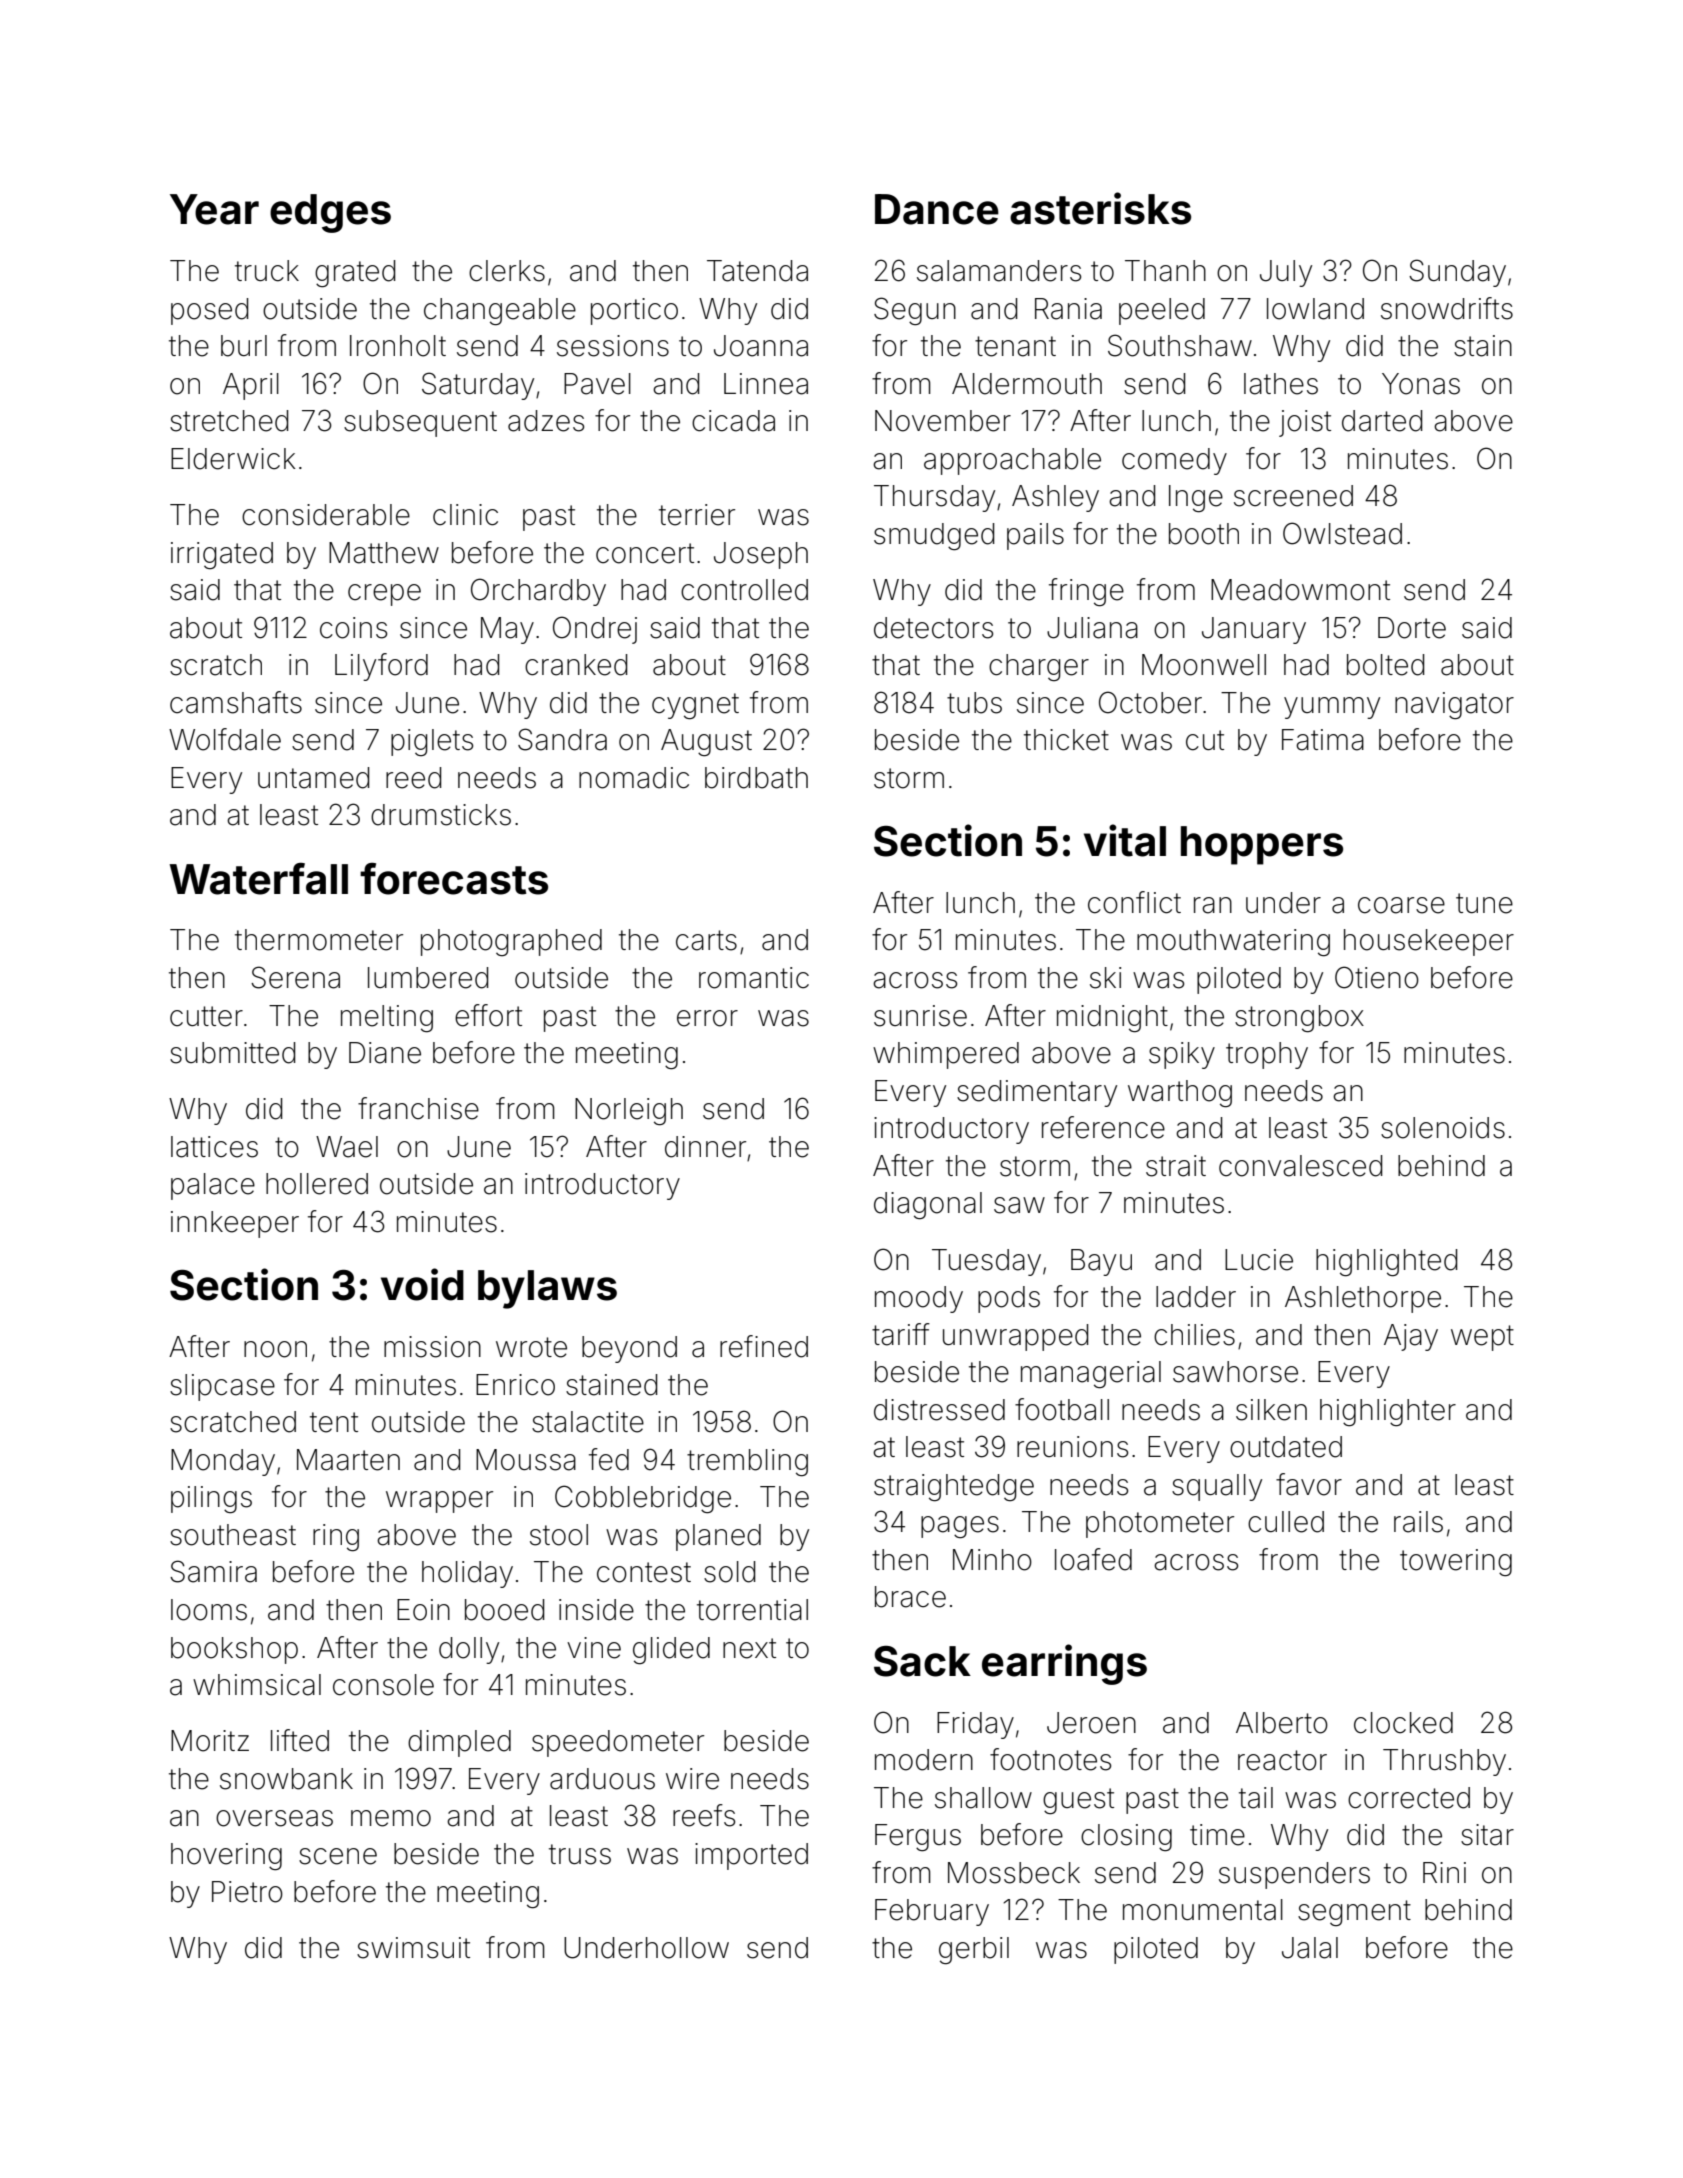 The image size is (1683, 2178). Describe the element at coordinates (210, 1741) in the page. I see `Moritz` at that location.
